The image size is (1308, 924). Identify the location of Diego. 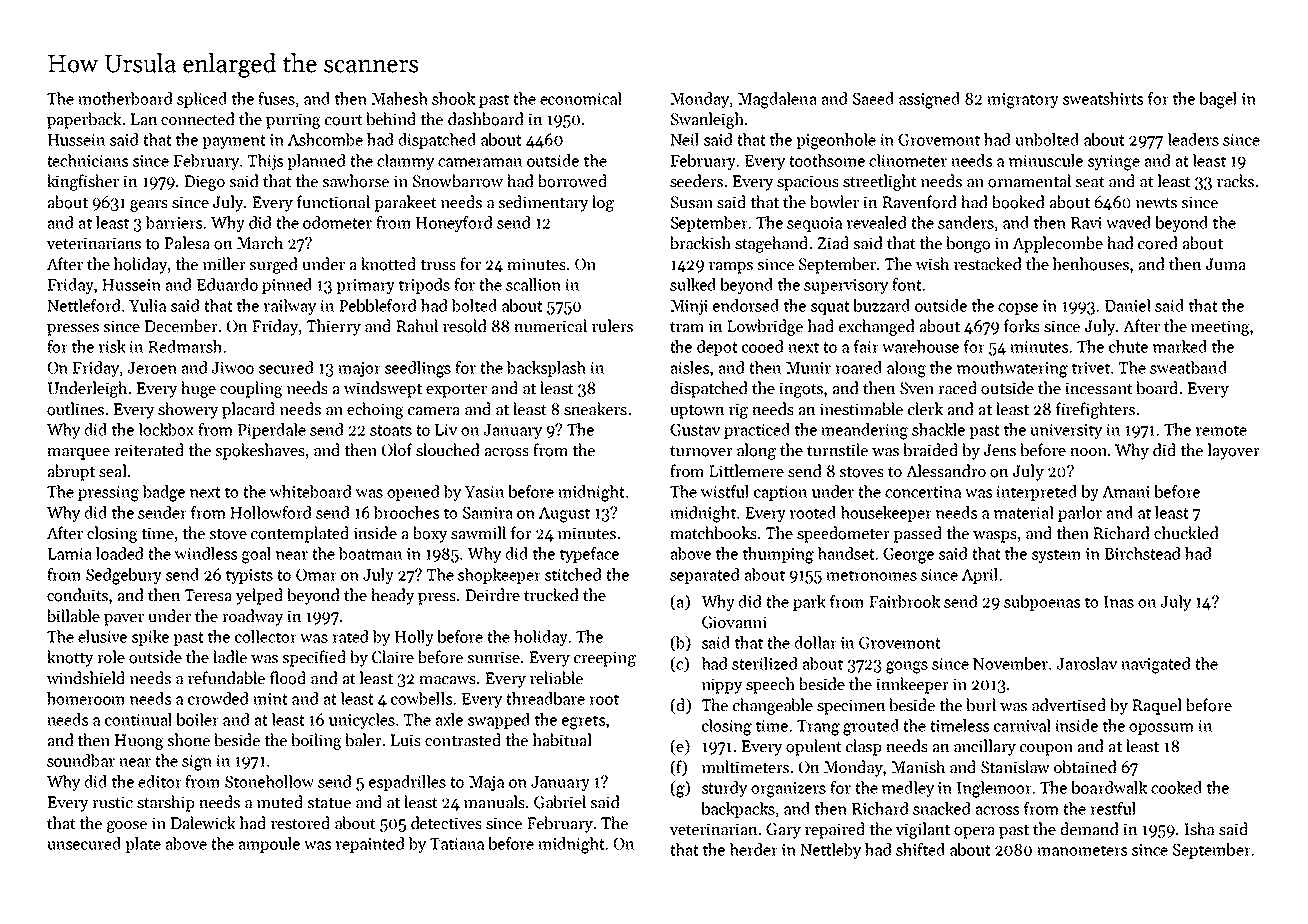
(204, 183).
